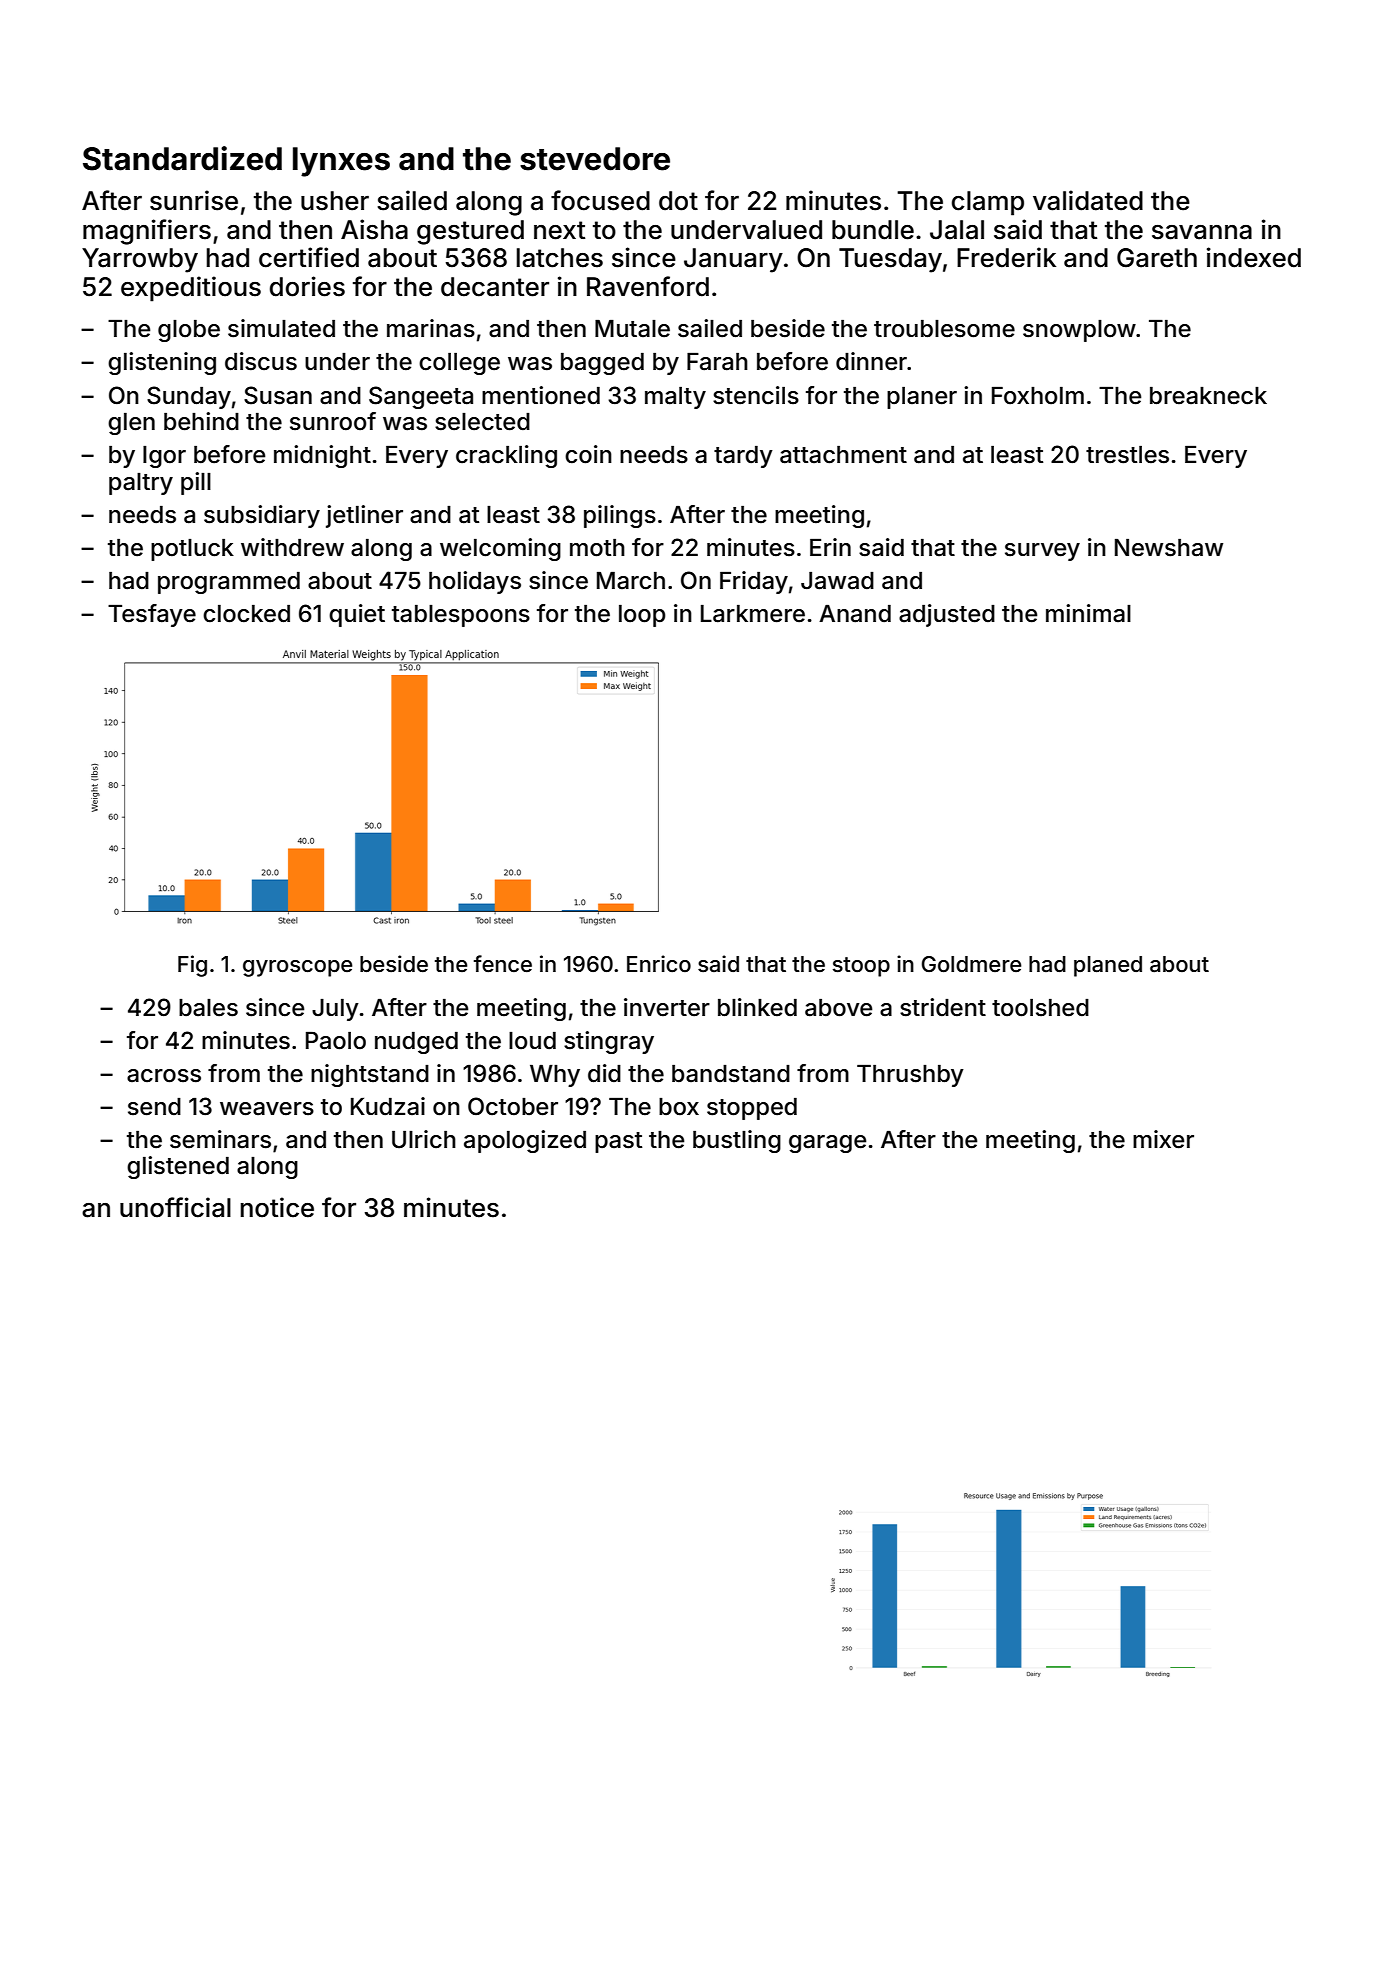 The height and width of the image is (1969, 1386). Describe the element at coordinates (297, 968) in the image. I see `gyroscope` at that location.
